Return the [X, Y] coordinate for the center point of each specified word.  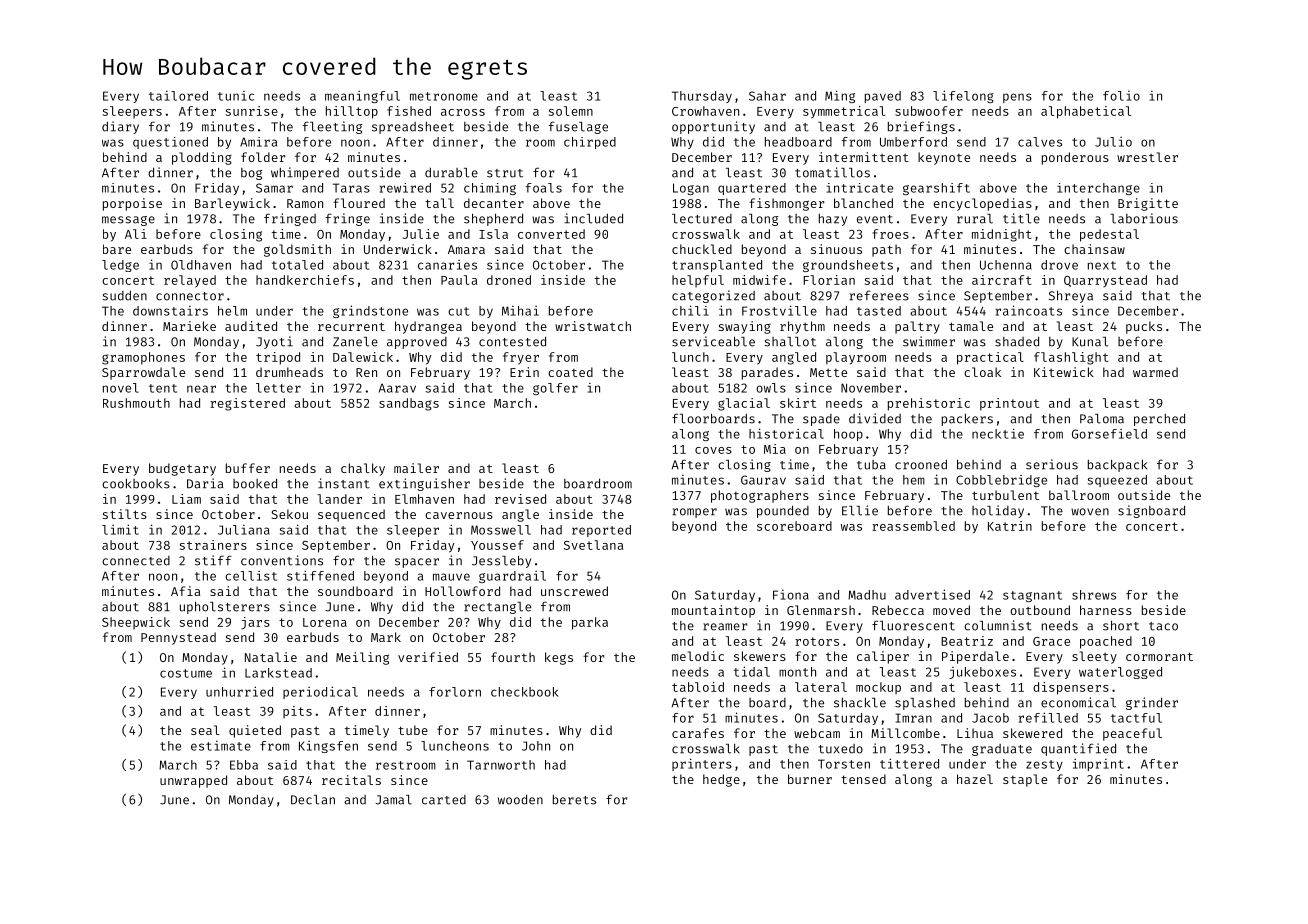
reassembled [913, 526]
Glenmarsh [821, 610]
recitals [351, 780]
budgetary [182, 469]
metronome [444, 96]
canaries [447, 265]
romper [695, 513]
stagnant [1032, 596]
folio [1121, 96]
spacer [417, 563]
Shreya [1071, 297]
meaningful [362, 97]
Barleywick [232, 204]
